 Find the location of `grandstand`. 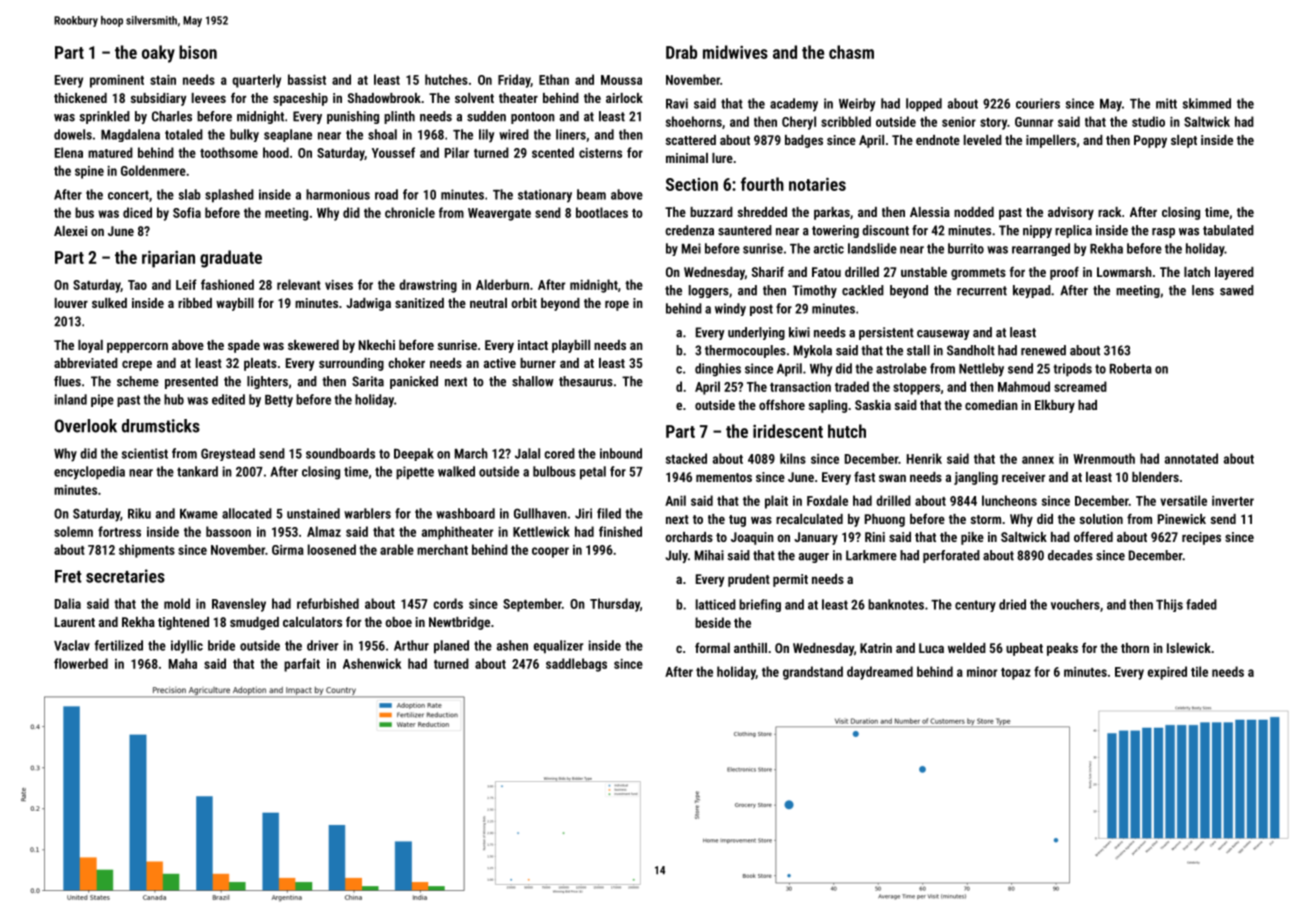

grandstand is located at coordinates (813, 673).
